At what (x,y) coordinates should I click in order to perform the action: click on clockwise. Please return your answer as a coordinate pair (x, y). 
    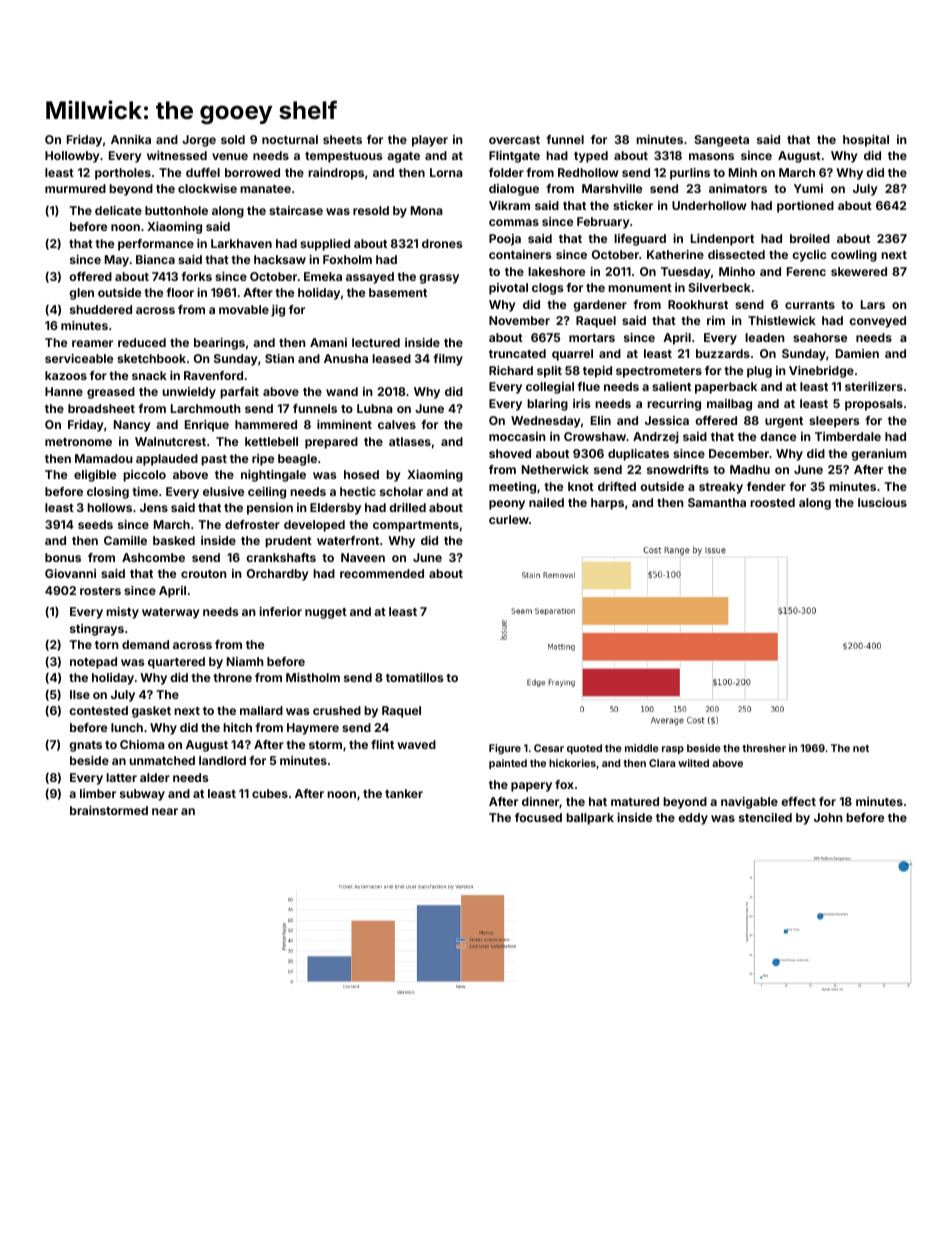
    Looking at the image, I should click on (207, 188).
